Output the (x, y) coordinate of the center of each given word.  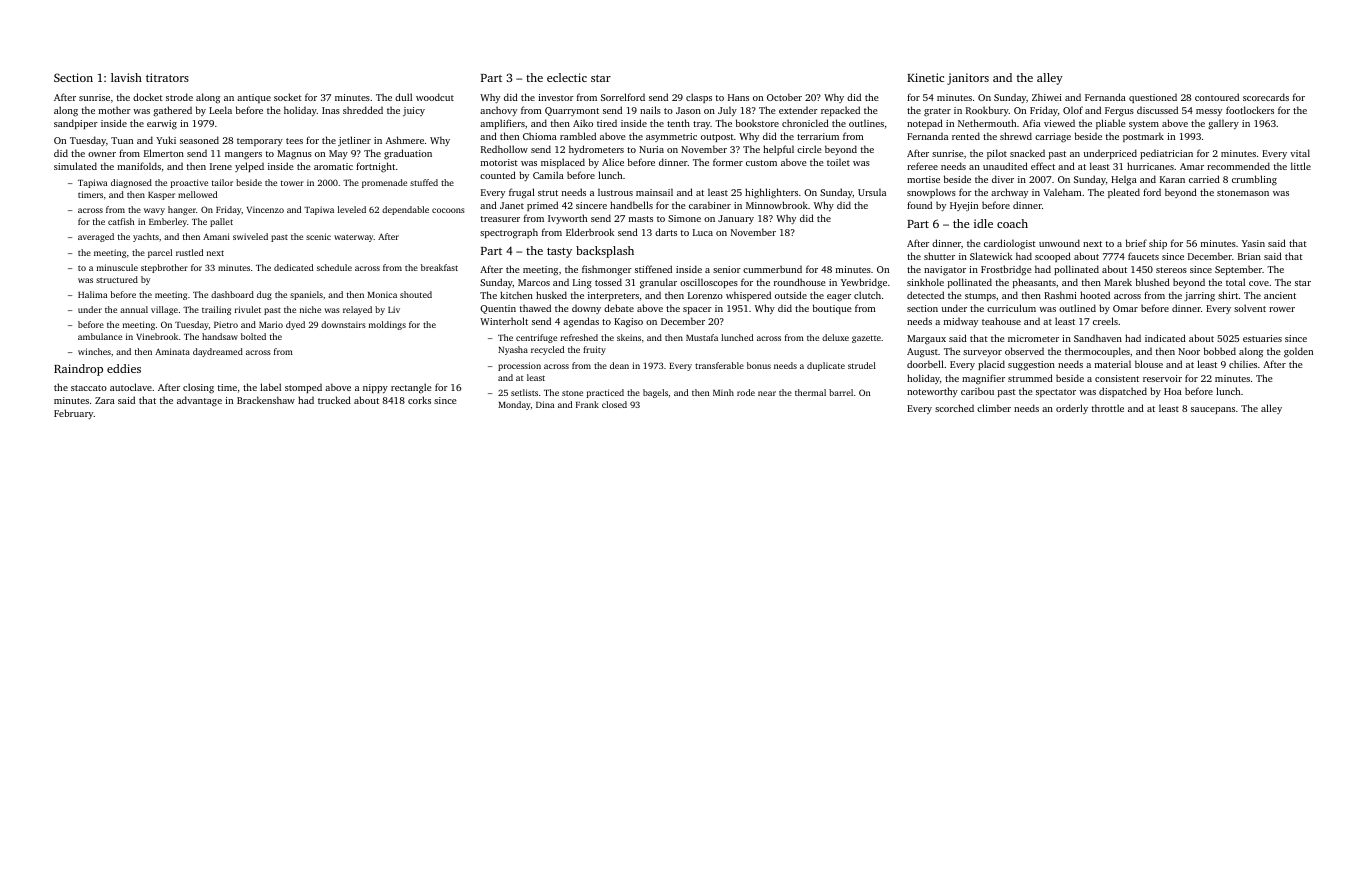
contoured (1217, 97)
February (74, 414)
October (784, 97)
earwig (162, 125)
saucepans (1213, 410)
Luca (703, 232)
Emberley (168, 222)
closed (614, 404)
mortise (923, 179)
